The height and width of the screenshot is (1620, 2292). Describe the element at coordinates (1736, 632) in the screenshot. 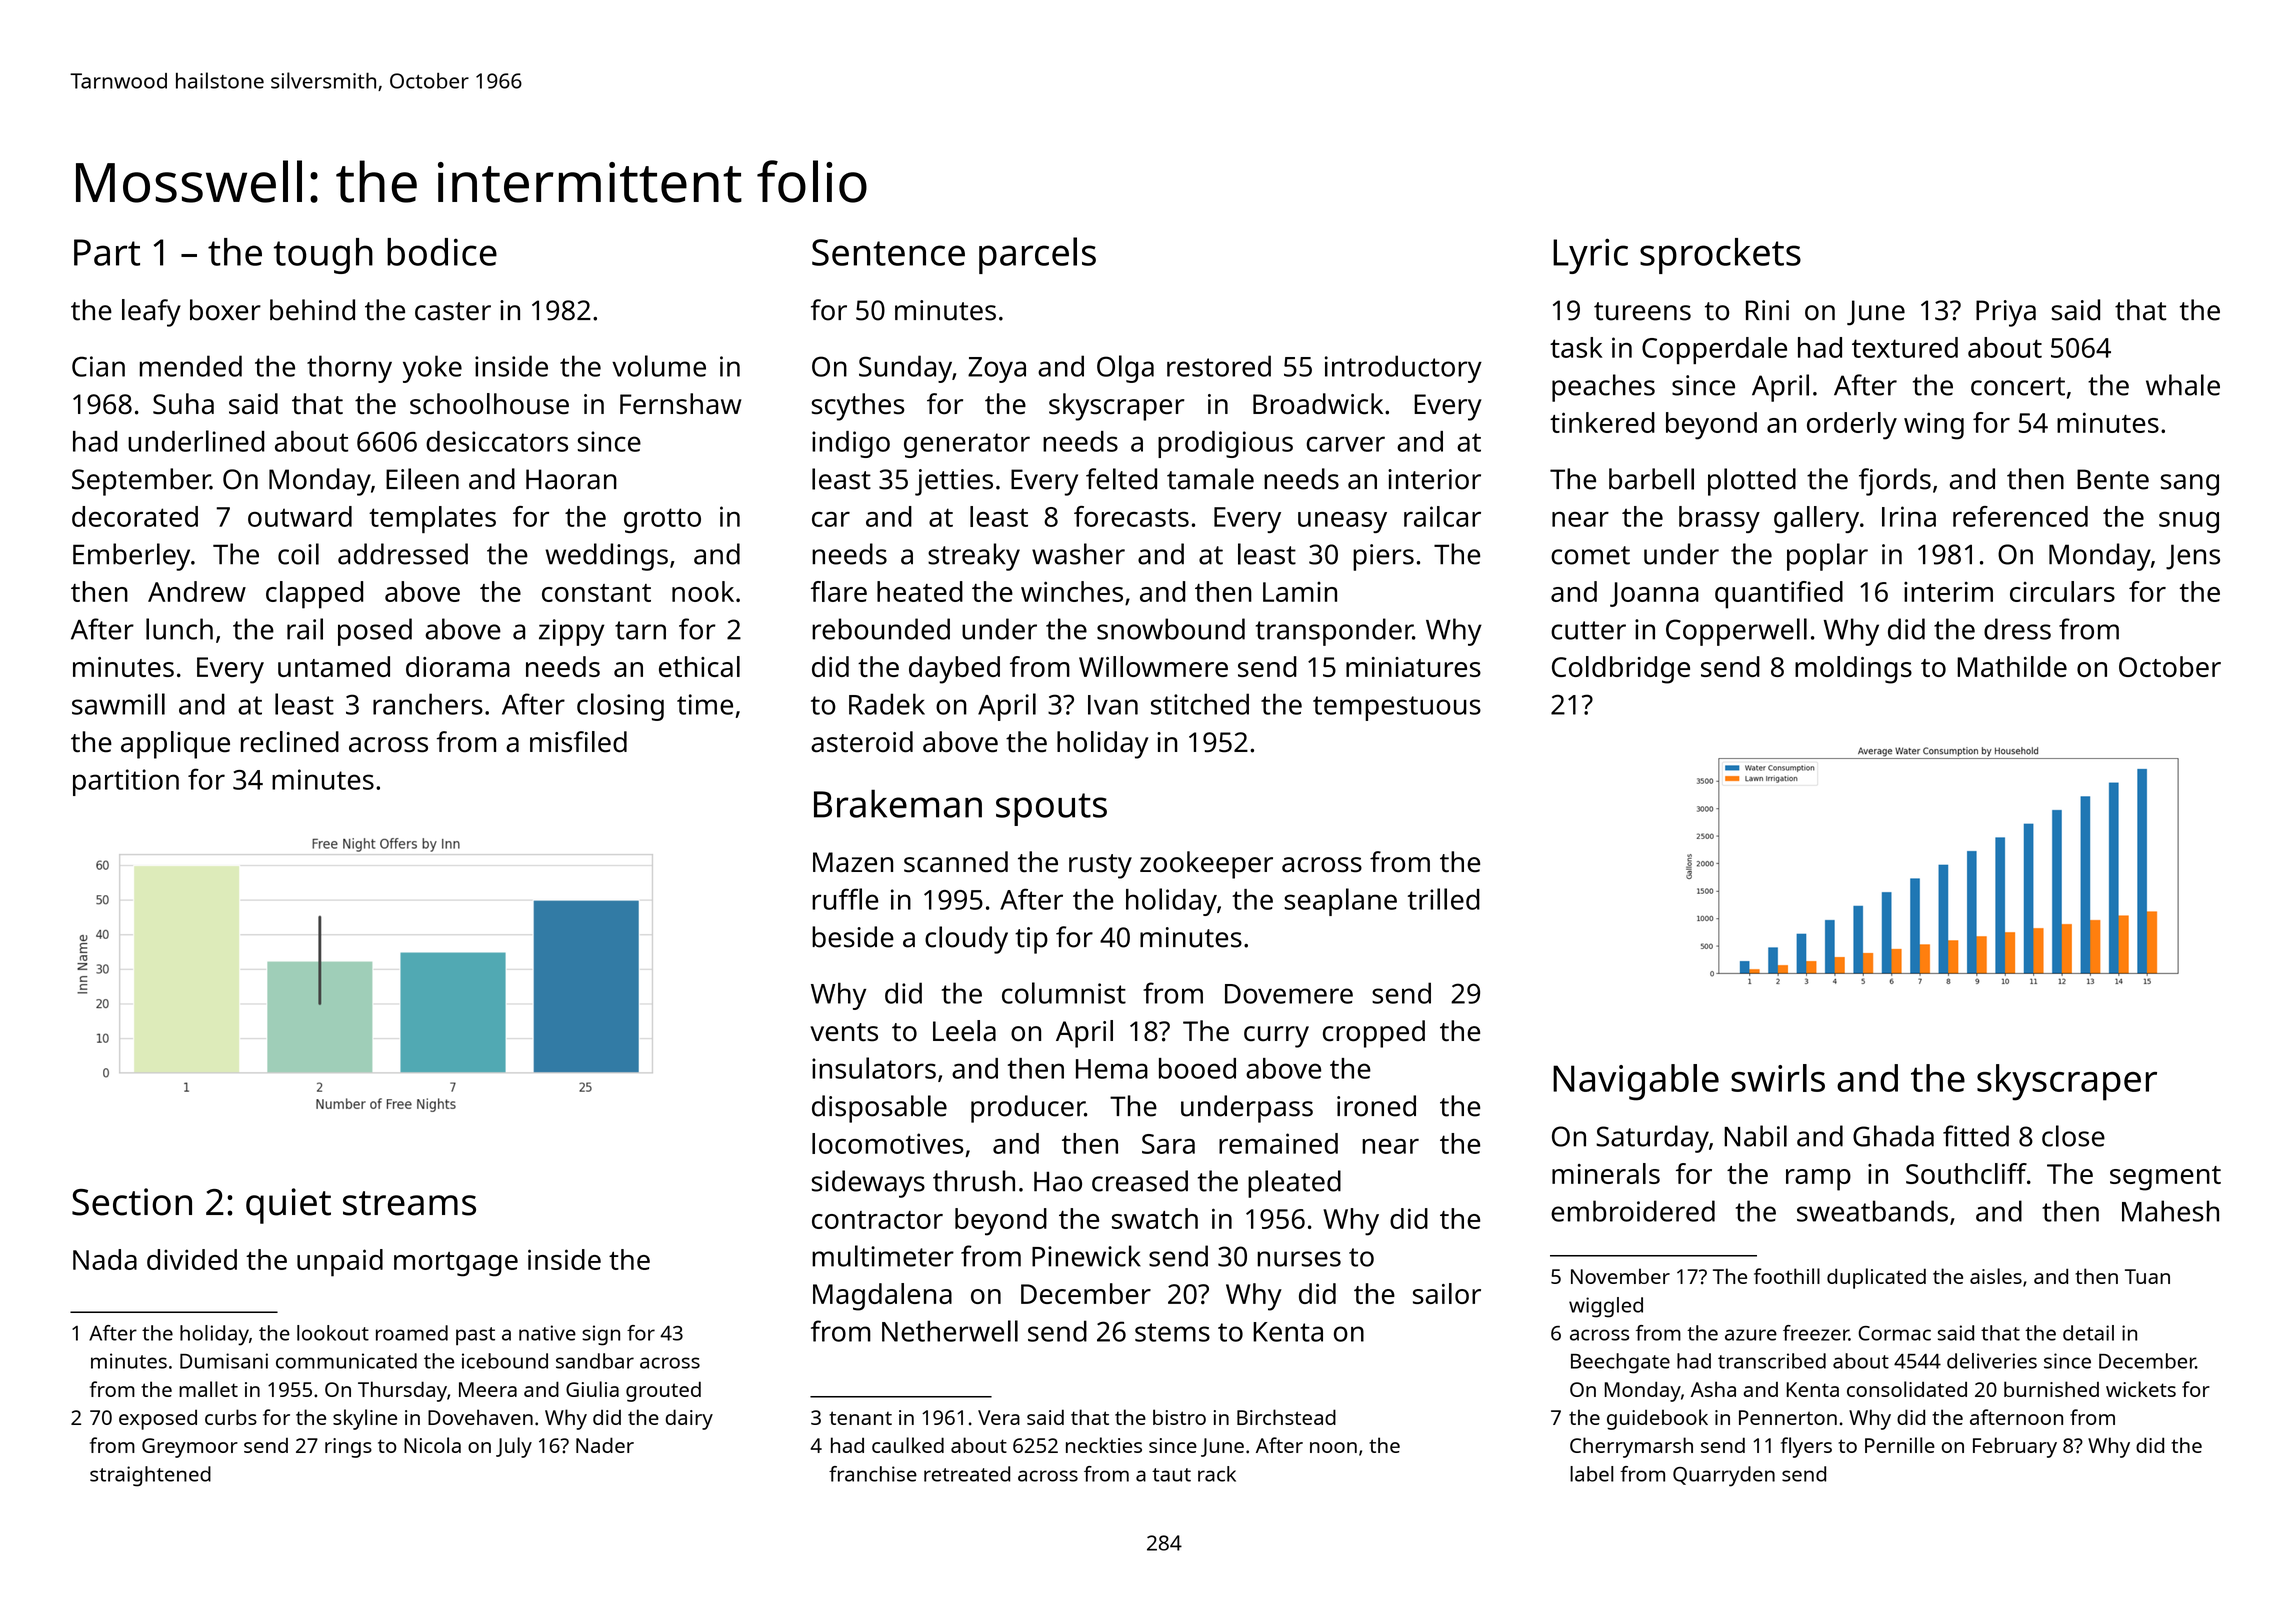

I see `Copperwell` at that location.
